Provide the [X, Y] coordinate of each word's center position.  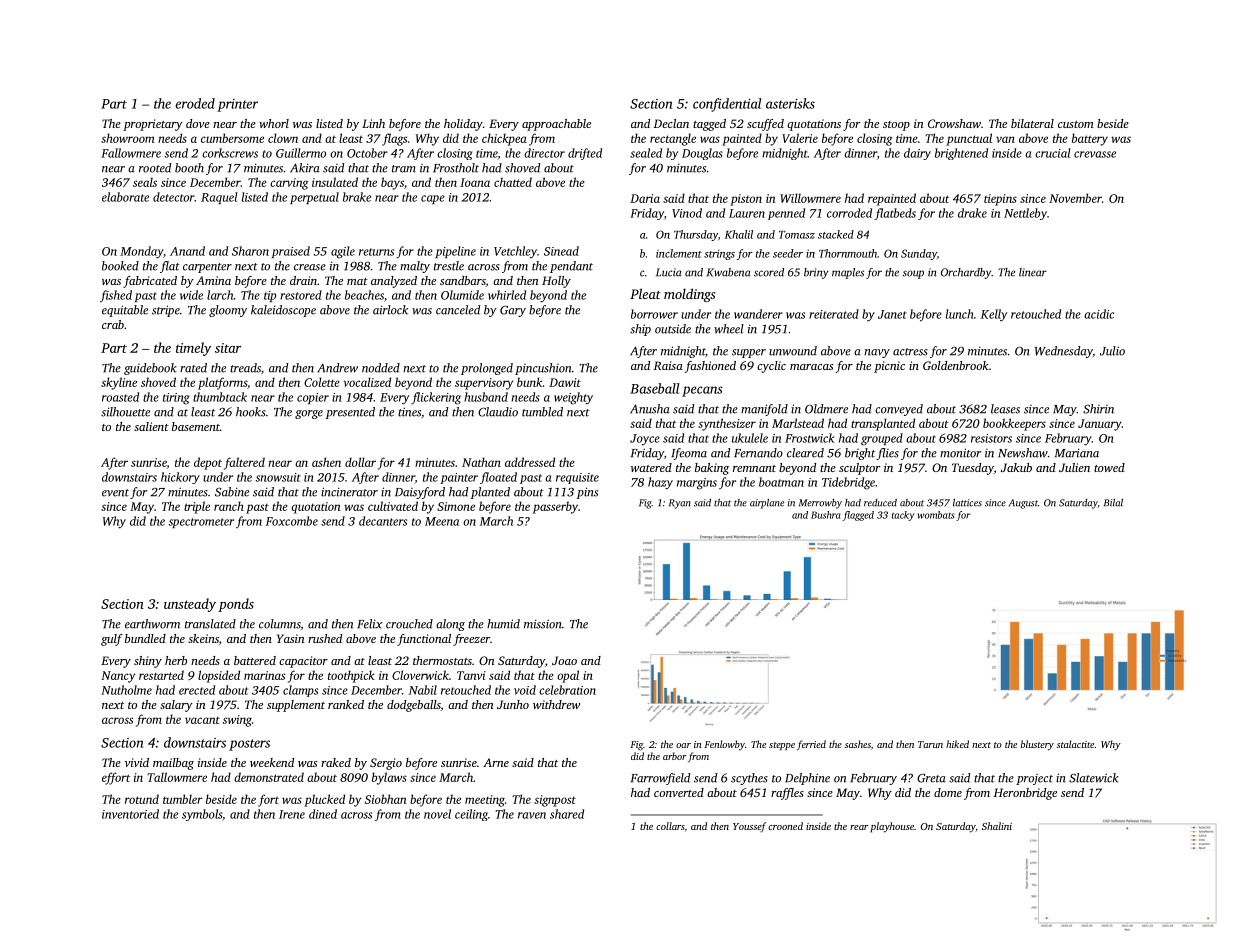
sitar [228, 348]
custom [1076, 124]
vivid [137, 762]
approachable [556, 125]
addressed [530, 462]
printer [237, 105]
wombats [936, 515]
